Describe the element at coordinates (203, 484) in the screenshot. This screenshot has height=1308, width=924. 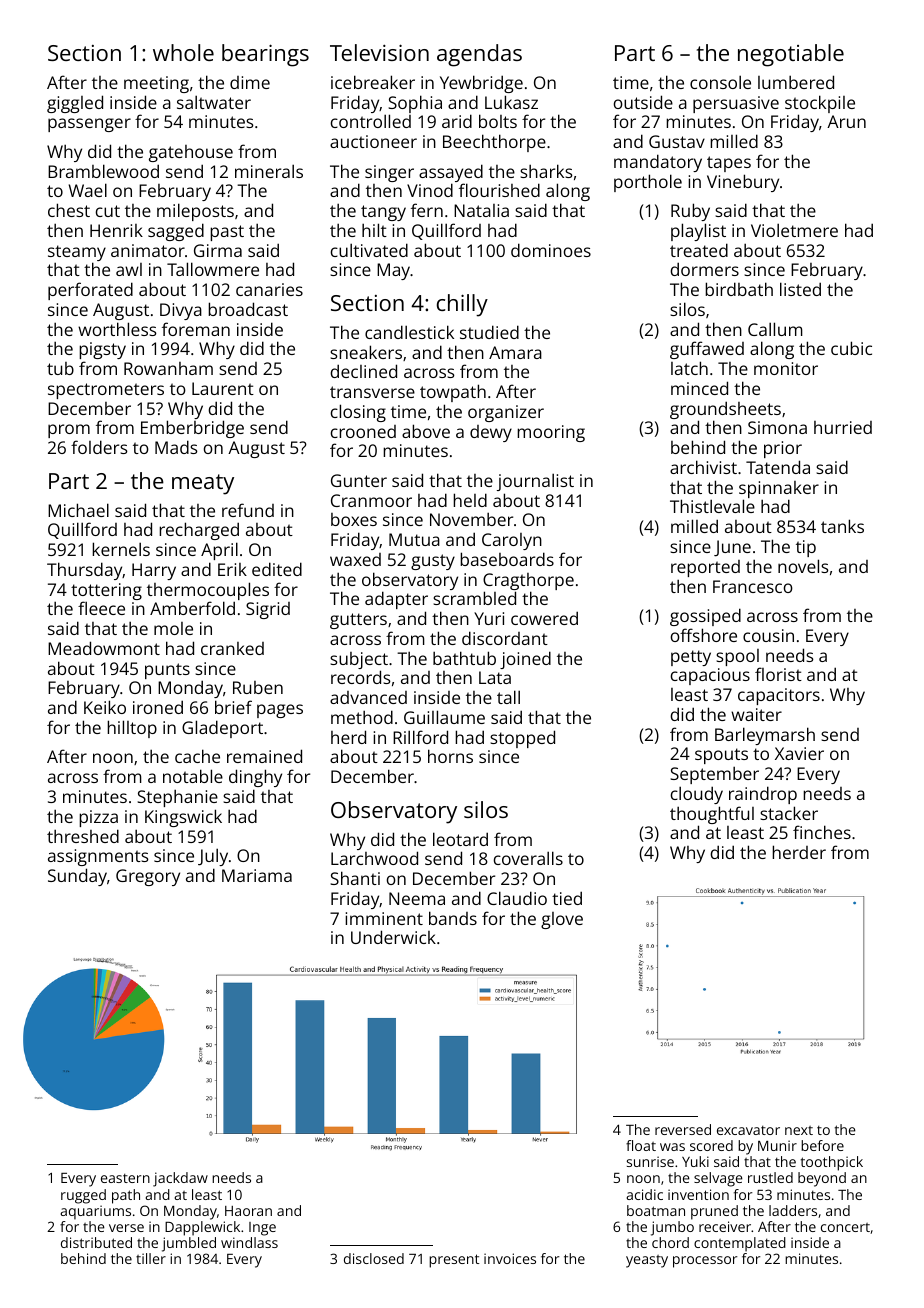
I see `meaty` at that location.
